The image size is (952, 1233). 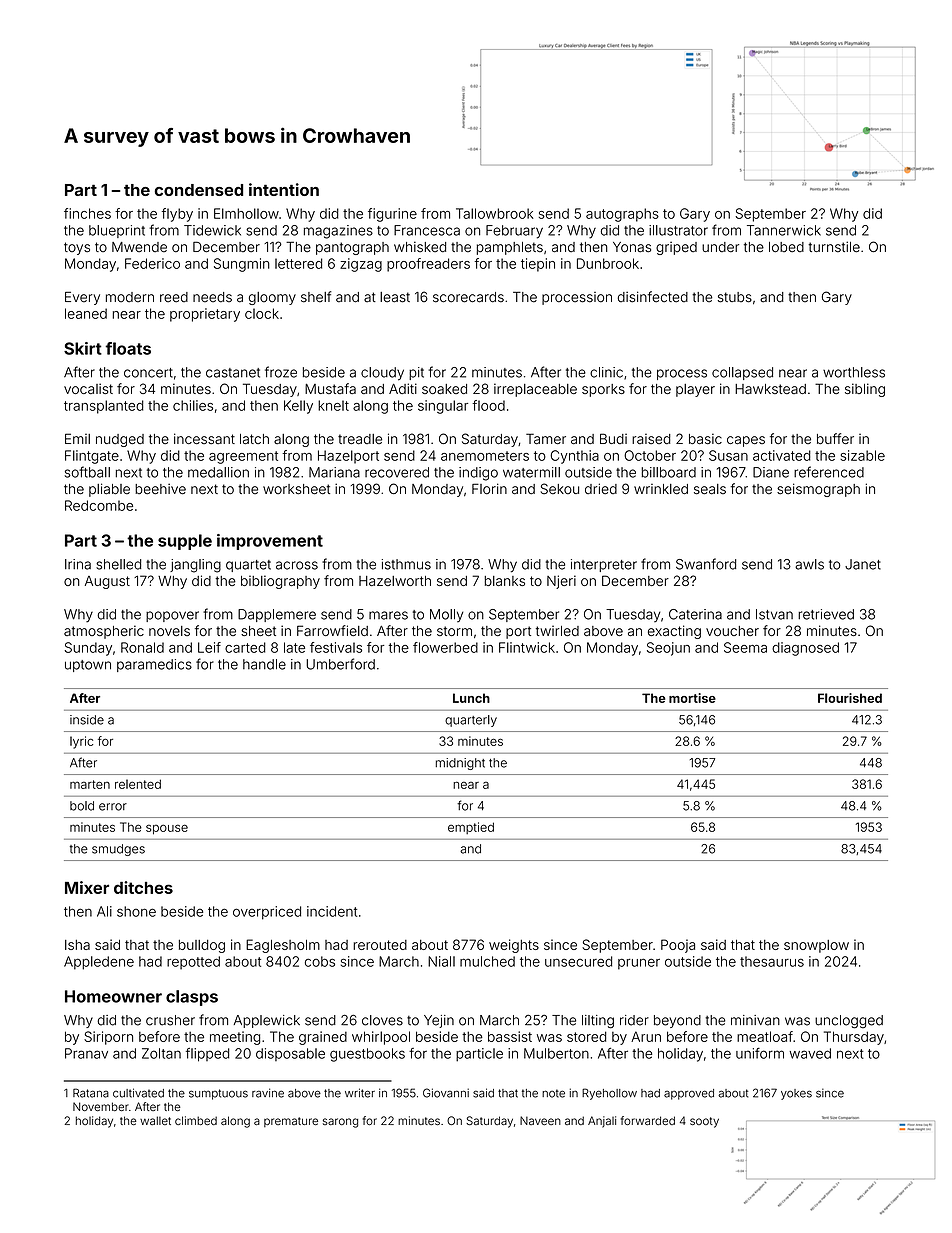 I want to click on wallet, so click(x=155, y=1120).
